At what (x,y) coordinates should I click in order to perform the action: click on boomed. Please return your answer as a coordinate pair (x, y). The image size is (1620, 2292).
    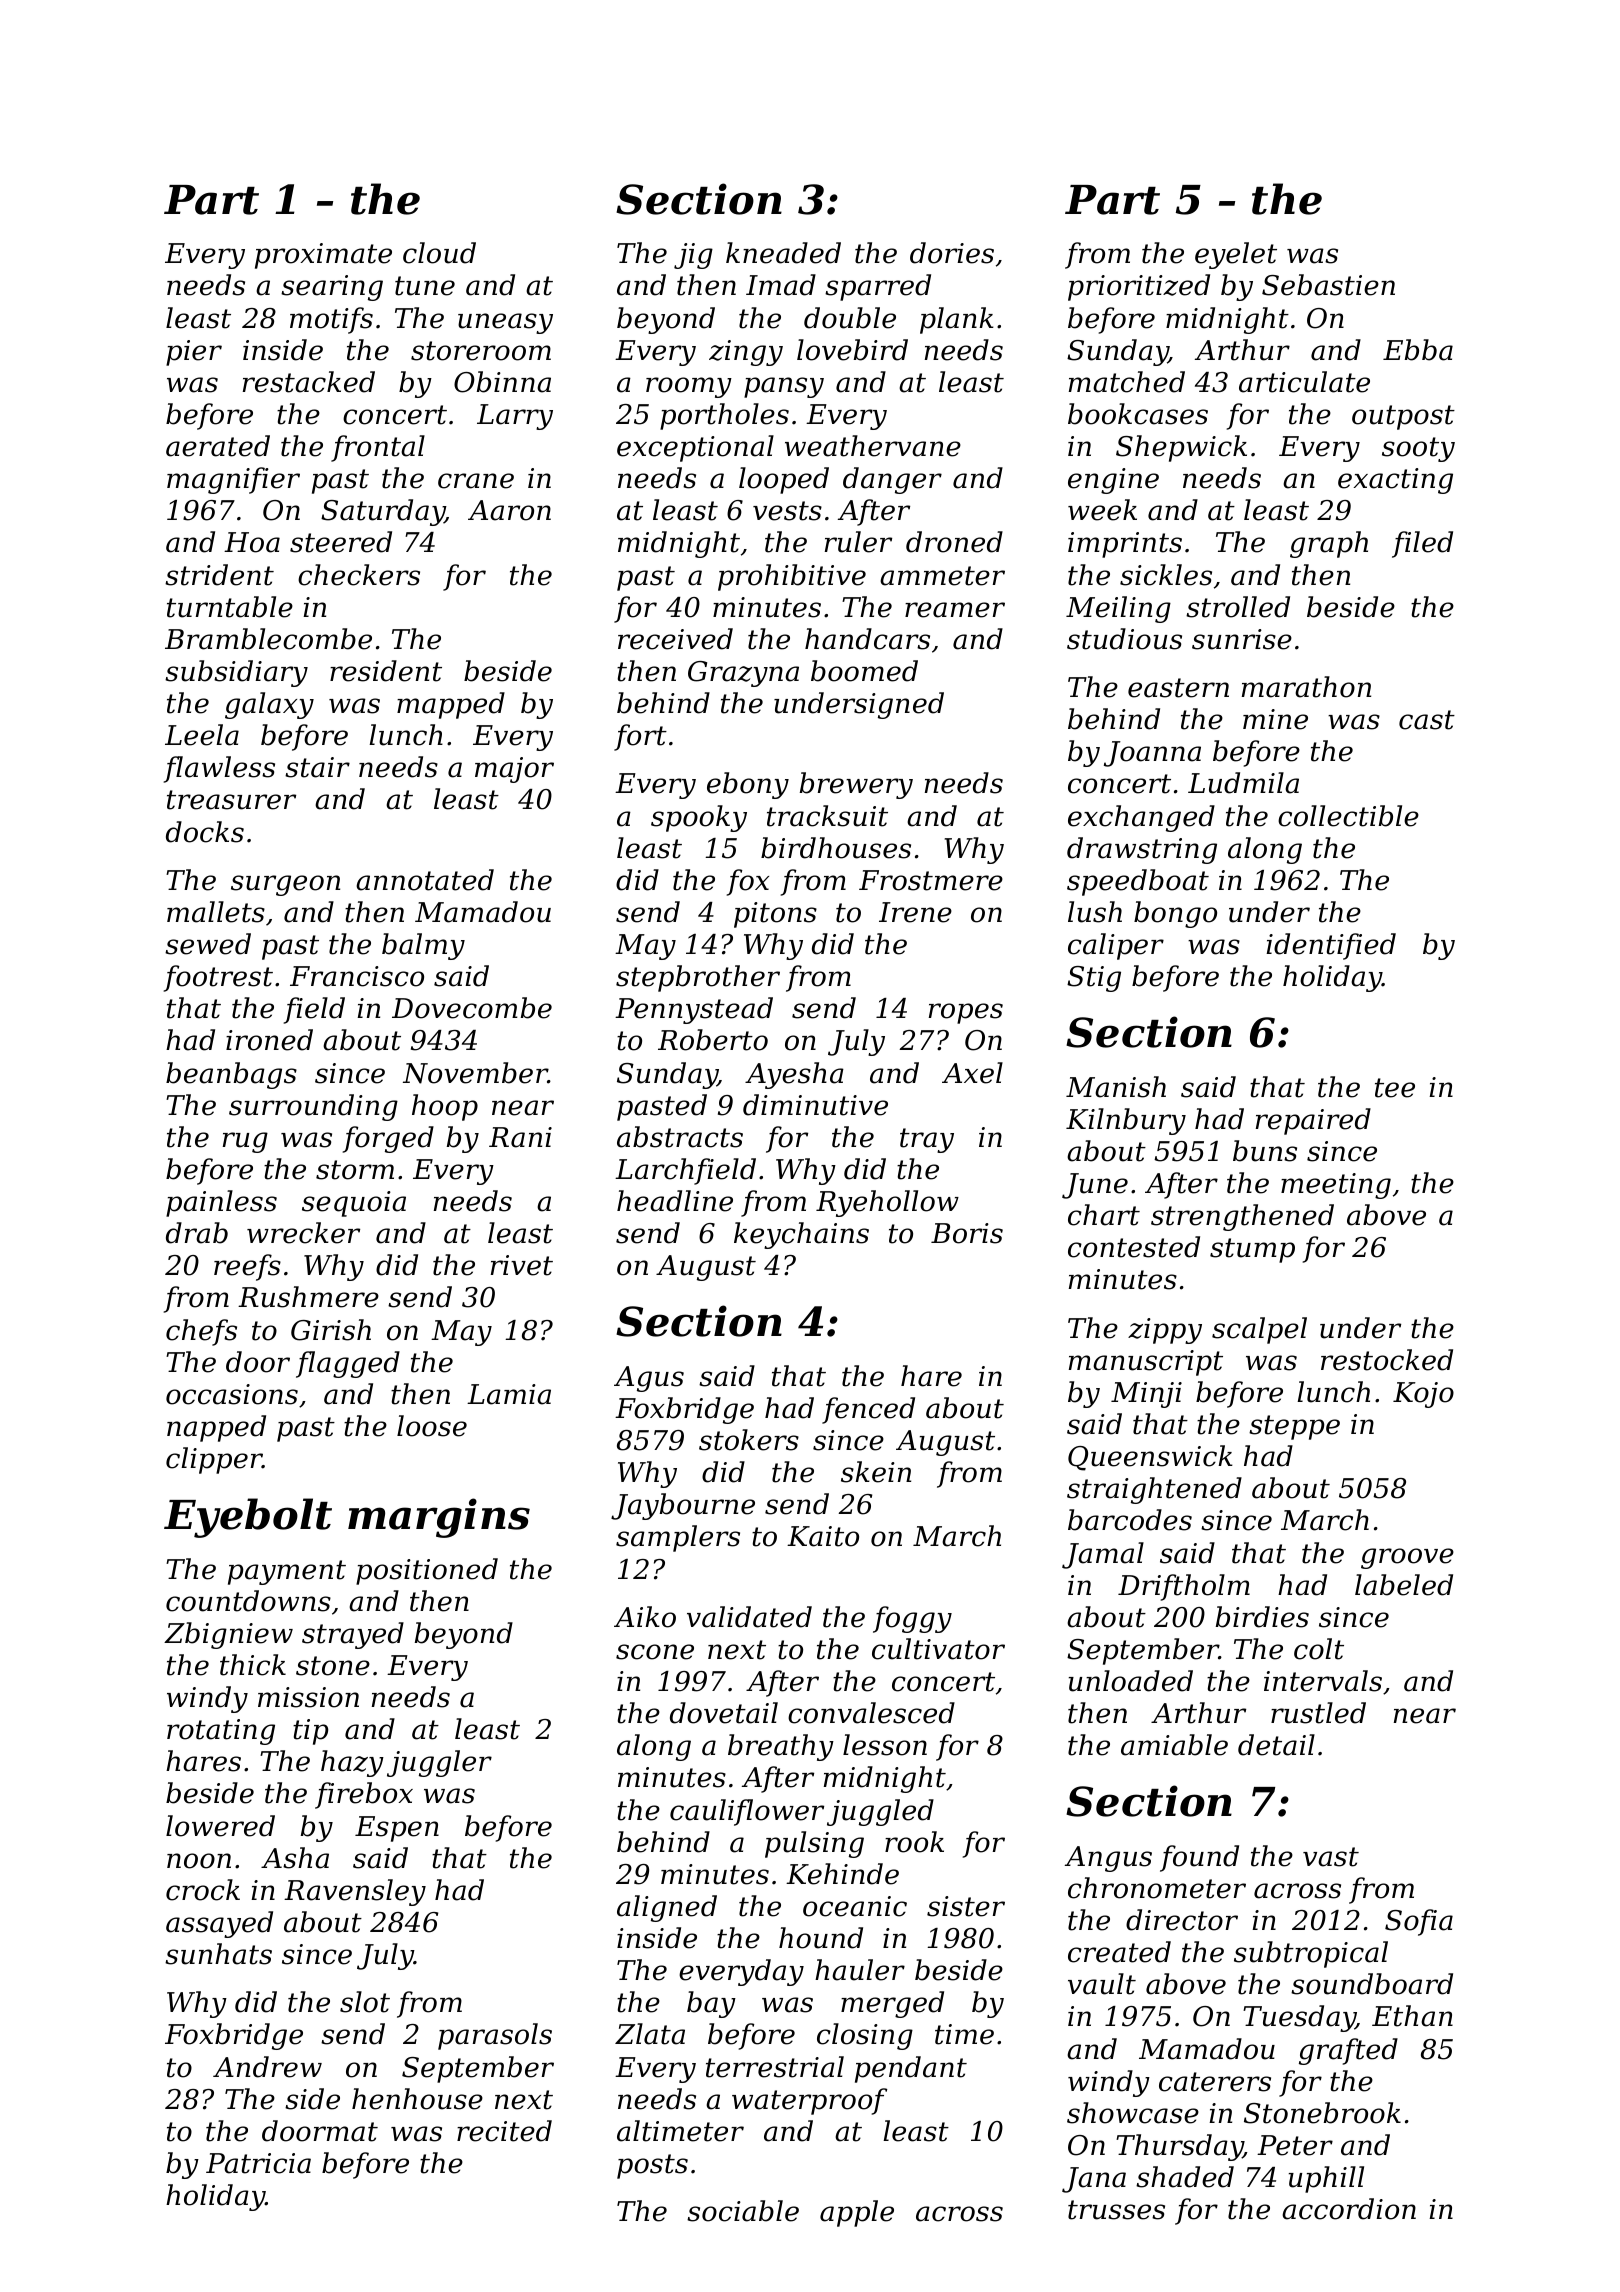
    Looking at the image, I should click on (864, 671).
